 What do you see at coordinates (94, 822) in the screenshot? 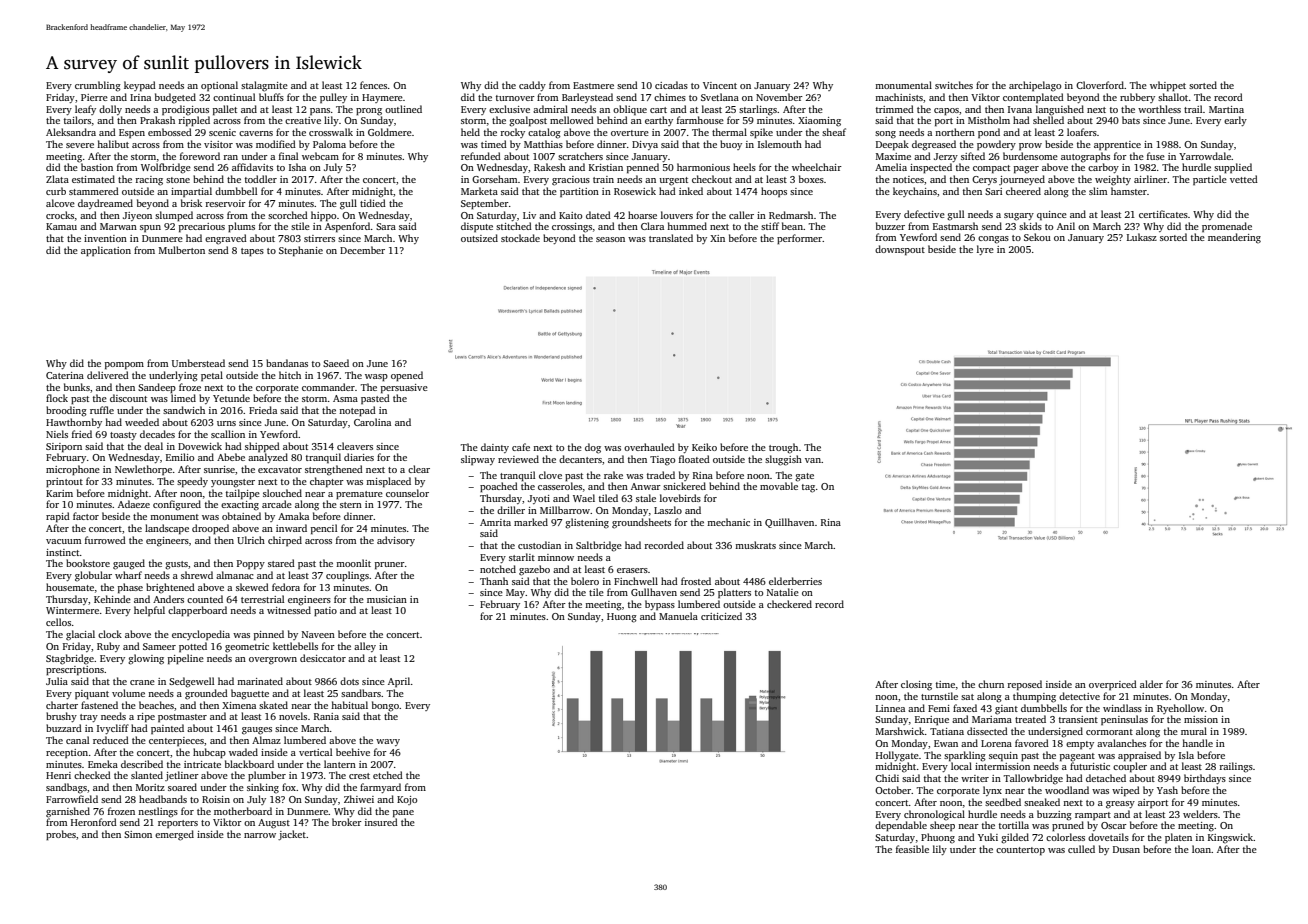
I see `Heronford` at bounding box center [94, 822].
